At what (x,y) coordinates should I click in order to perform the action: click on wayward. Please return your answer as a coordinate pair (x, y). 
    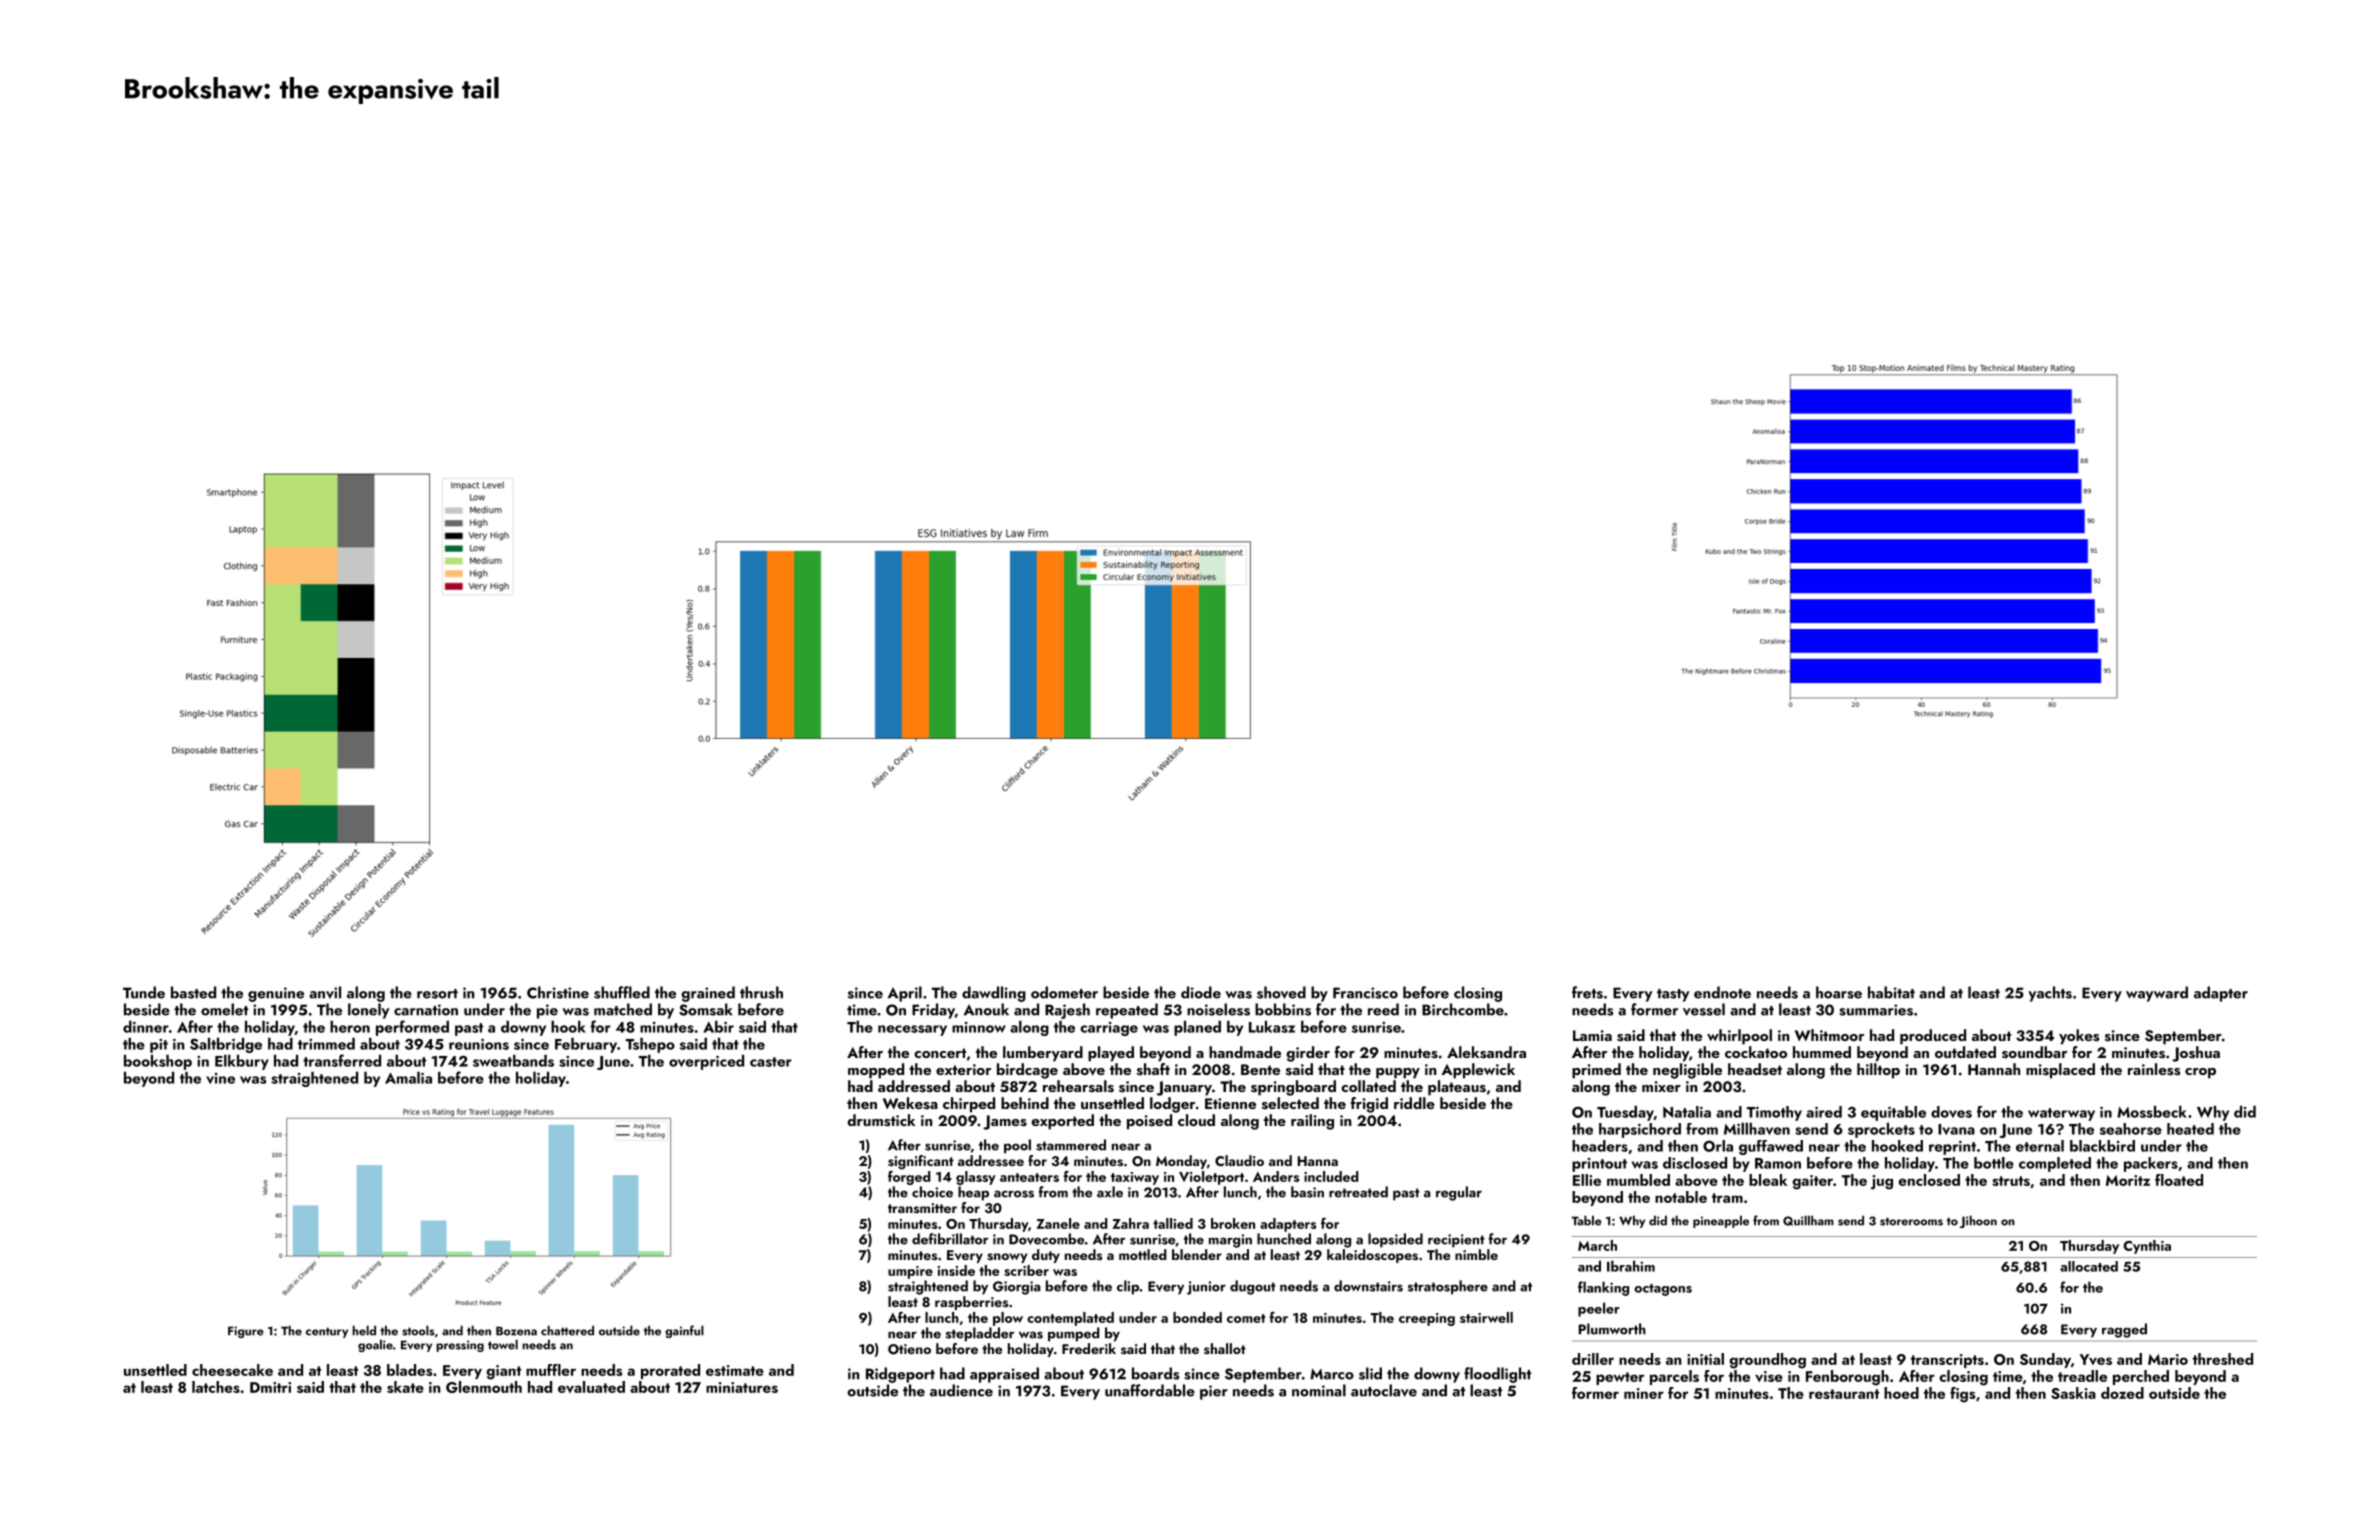
    Looking at the image, I should click on (2157, 994).
